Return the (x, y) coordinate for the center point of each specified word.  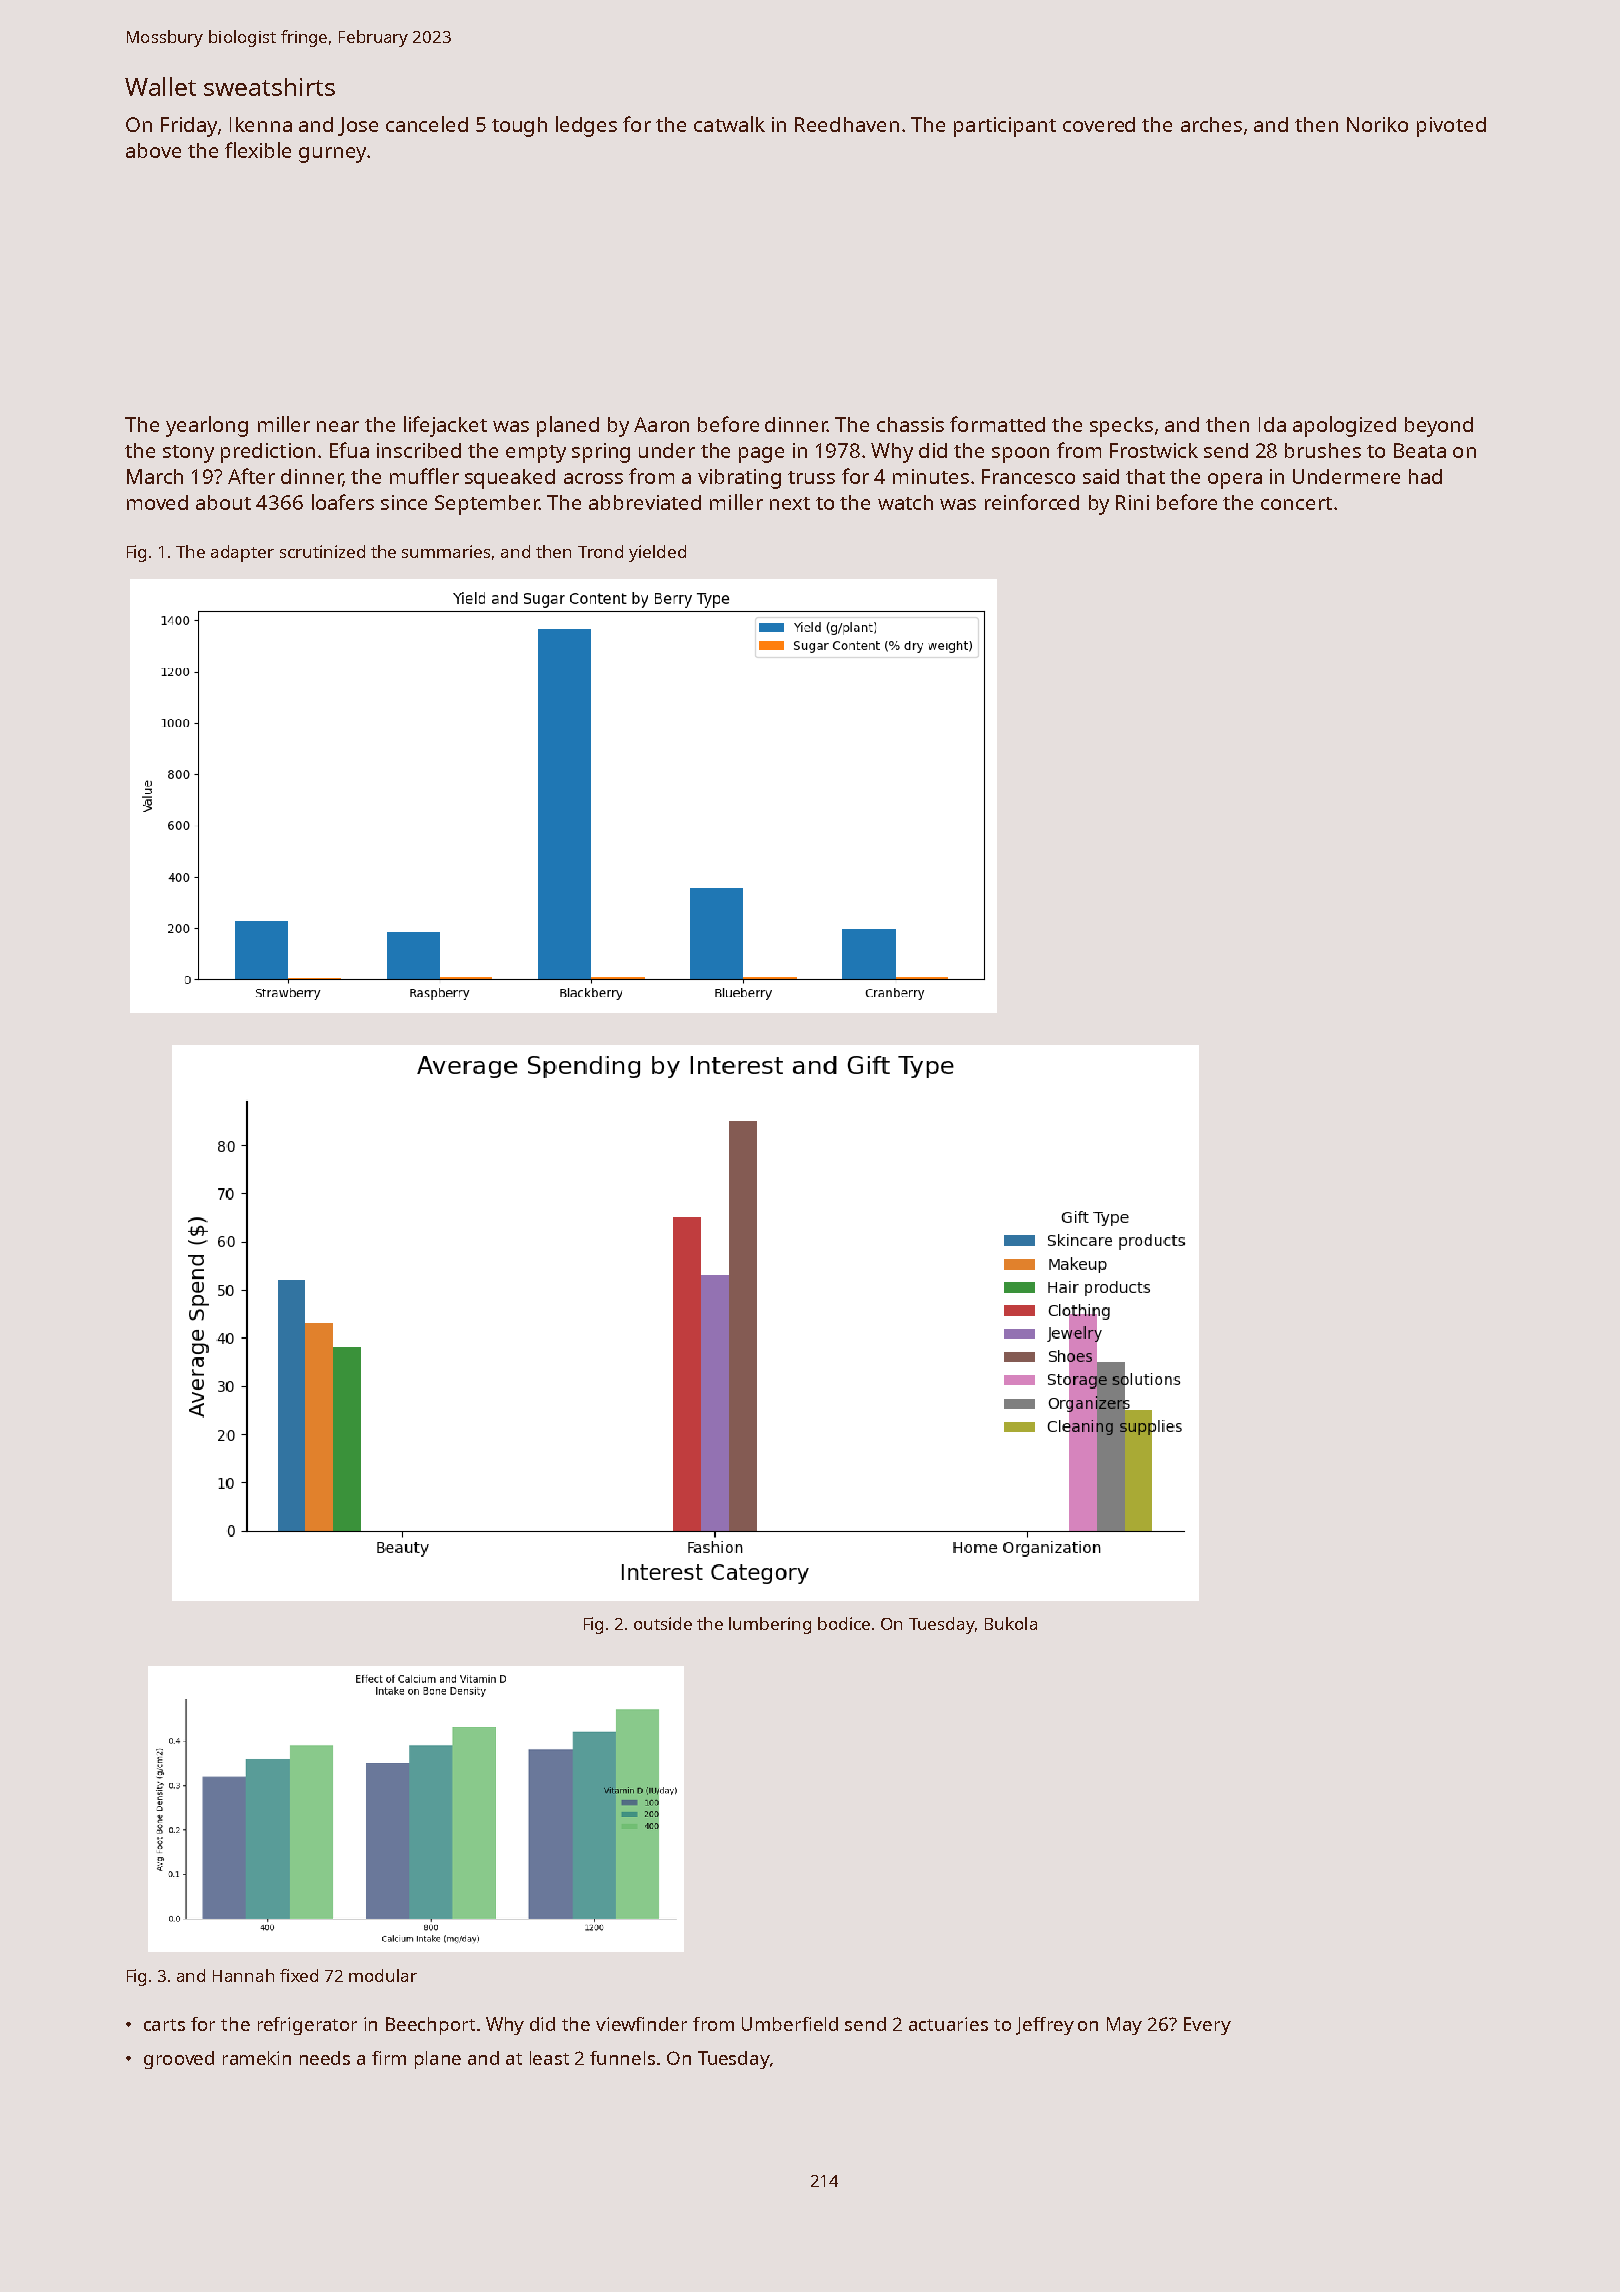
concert (1296, 503)
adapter (242, 553)
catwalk (729, 124)
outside (663, 1623)
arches (1211, 124)
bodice (844, 1623)
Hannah (243, 1975)
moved (157, 502)
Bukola (1011, 1623)
